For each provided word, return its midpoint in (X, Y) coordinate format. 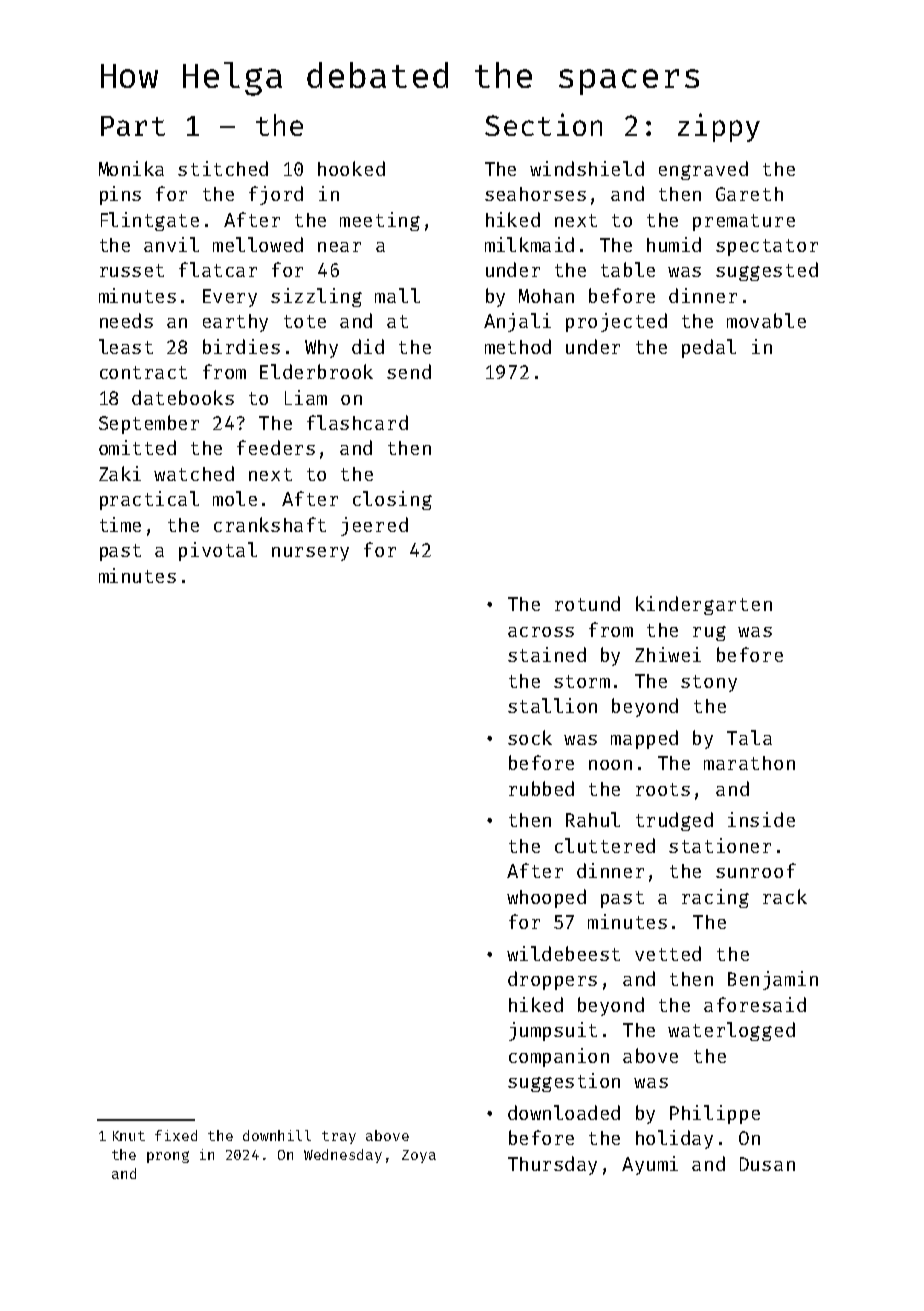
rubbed (541, 788)
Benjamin (773, 980)
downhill (277, 1135)
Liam (306, 397)
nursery (310, 554)
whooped (546, 898)
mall (397, 295)
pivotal (218, 551)
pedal (709, 348)
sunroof (756, 870)
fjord (276, 195)
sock (530, 737)
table (628, 269)
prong (168, 1157)
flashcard (357, 422)
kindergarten (704, 605)
